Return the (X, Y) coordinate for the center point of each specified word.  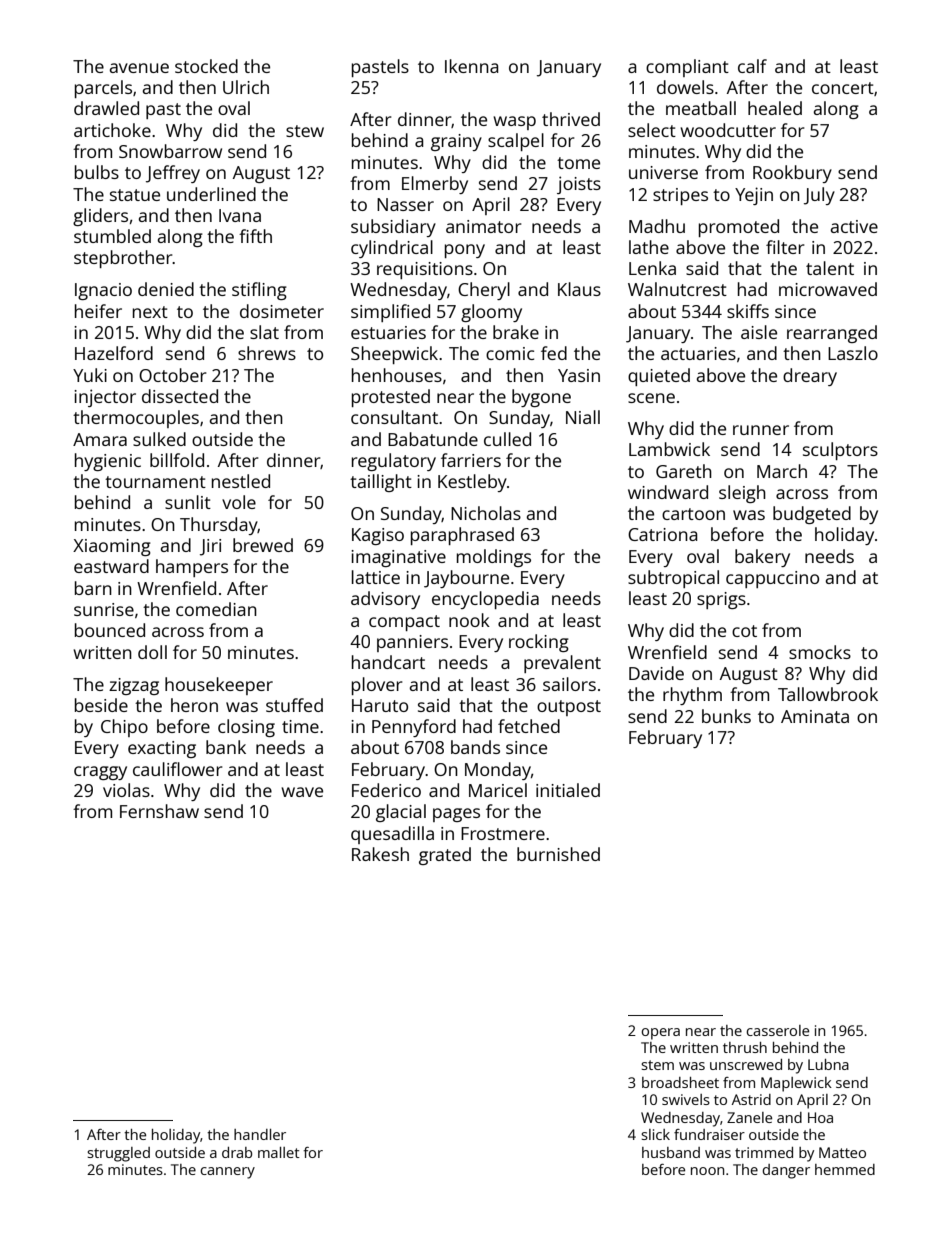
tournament (155, 482)
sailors (569, 684)
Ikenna (472, 66)
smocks (820, 652)
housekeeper (219, 686)
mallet (279, 1152)
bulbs (97, 172)
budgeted (812, 515)
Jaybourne (466, 579)
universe (663, 172)
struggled (118, 1154)
